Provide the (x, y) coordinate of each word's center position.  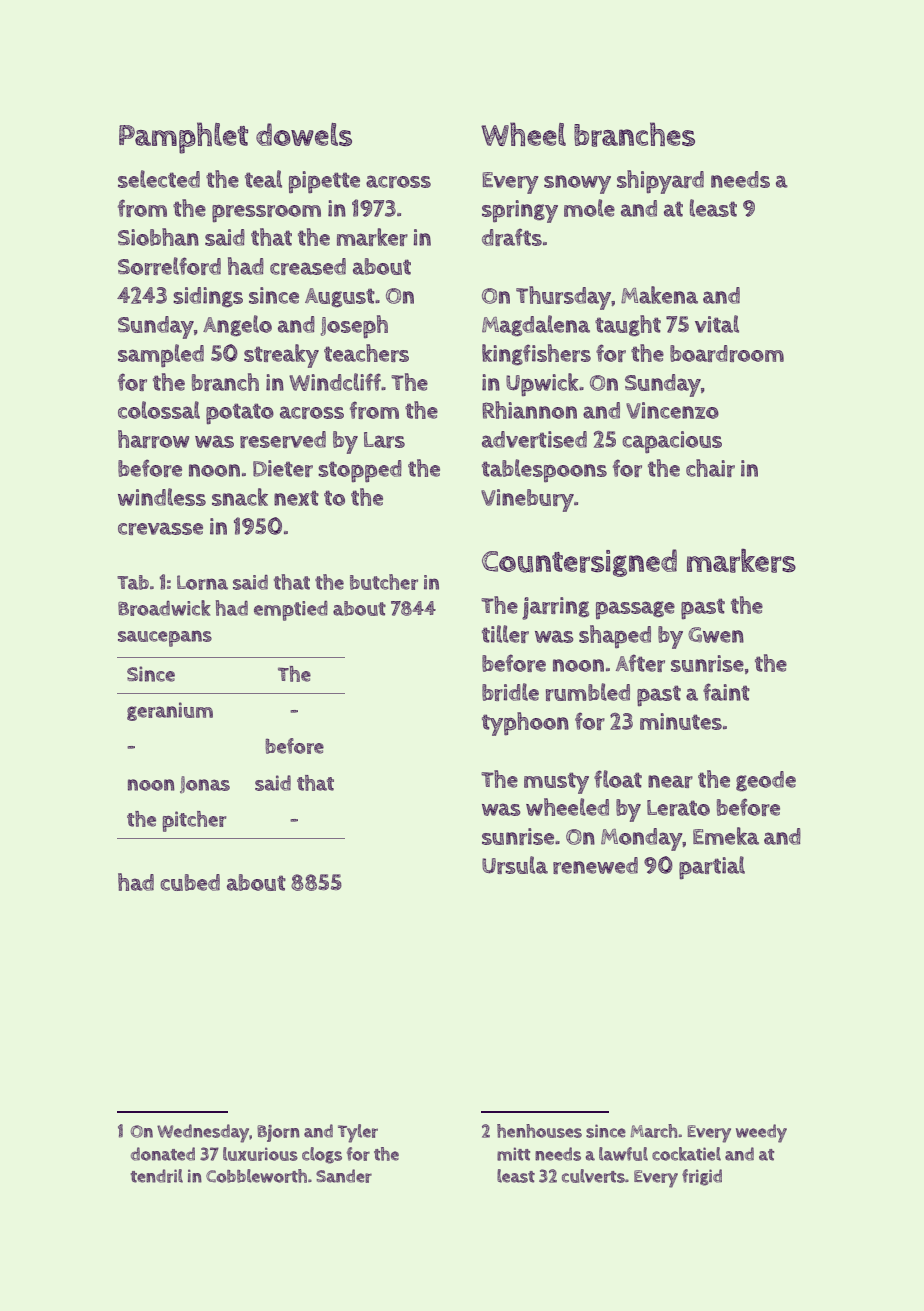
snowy (577, 184)
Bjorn (278, 1133)
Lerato (678, 808)
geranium (170, 711)
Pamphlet (183, 138)
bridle (510, 692)
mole (589, 208)
